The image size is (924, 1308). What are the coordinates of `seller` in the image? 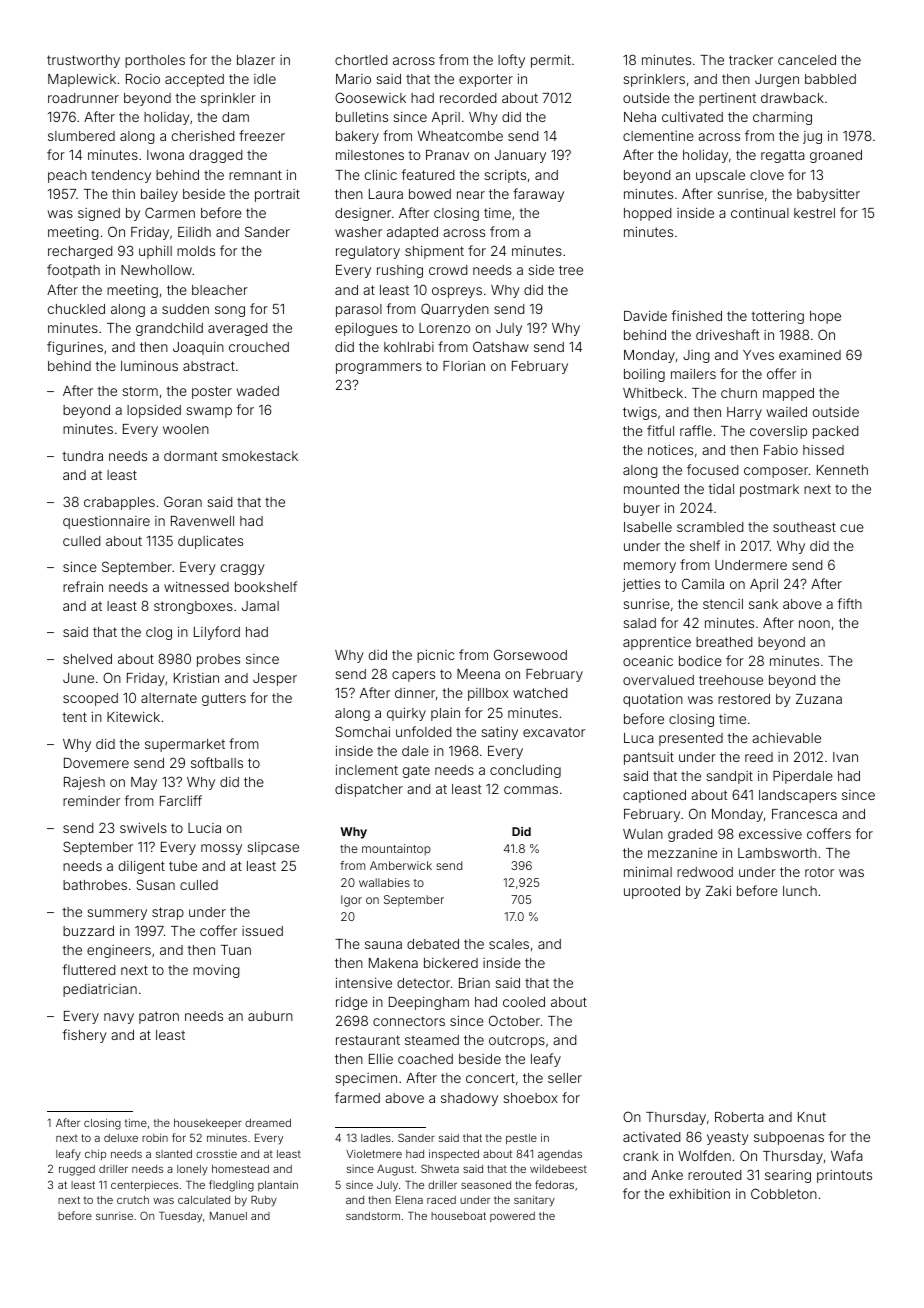 It's located at (565, 1078).
